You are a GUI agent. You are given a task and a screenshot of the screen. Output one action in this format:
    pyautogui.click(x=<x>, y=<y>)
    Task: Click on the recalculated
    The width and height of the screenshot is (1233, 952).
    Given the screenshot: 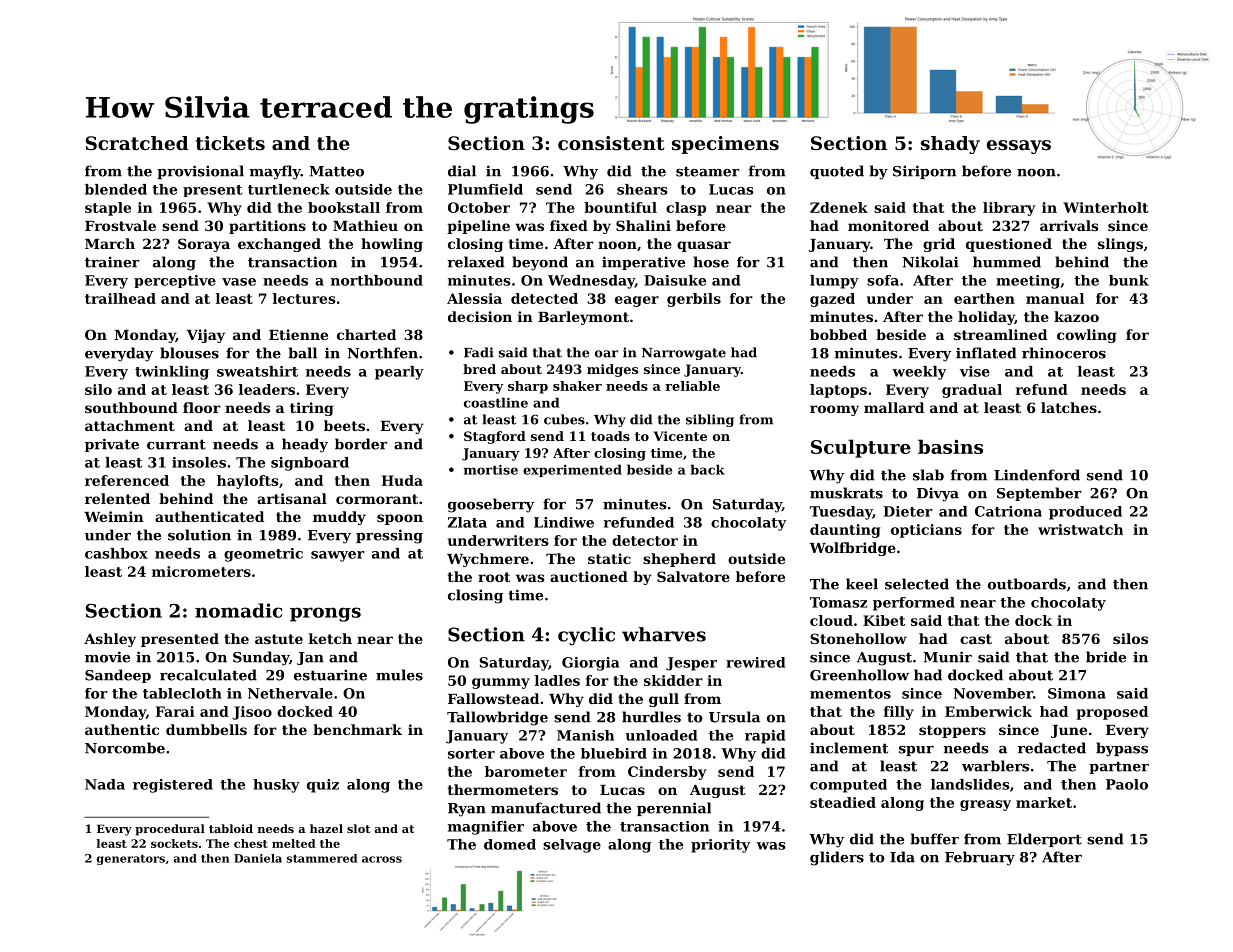 What is the action you would take?
    pyautogui.click(x=208, y=675)
